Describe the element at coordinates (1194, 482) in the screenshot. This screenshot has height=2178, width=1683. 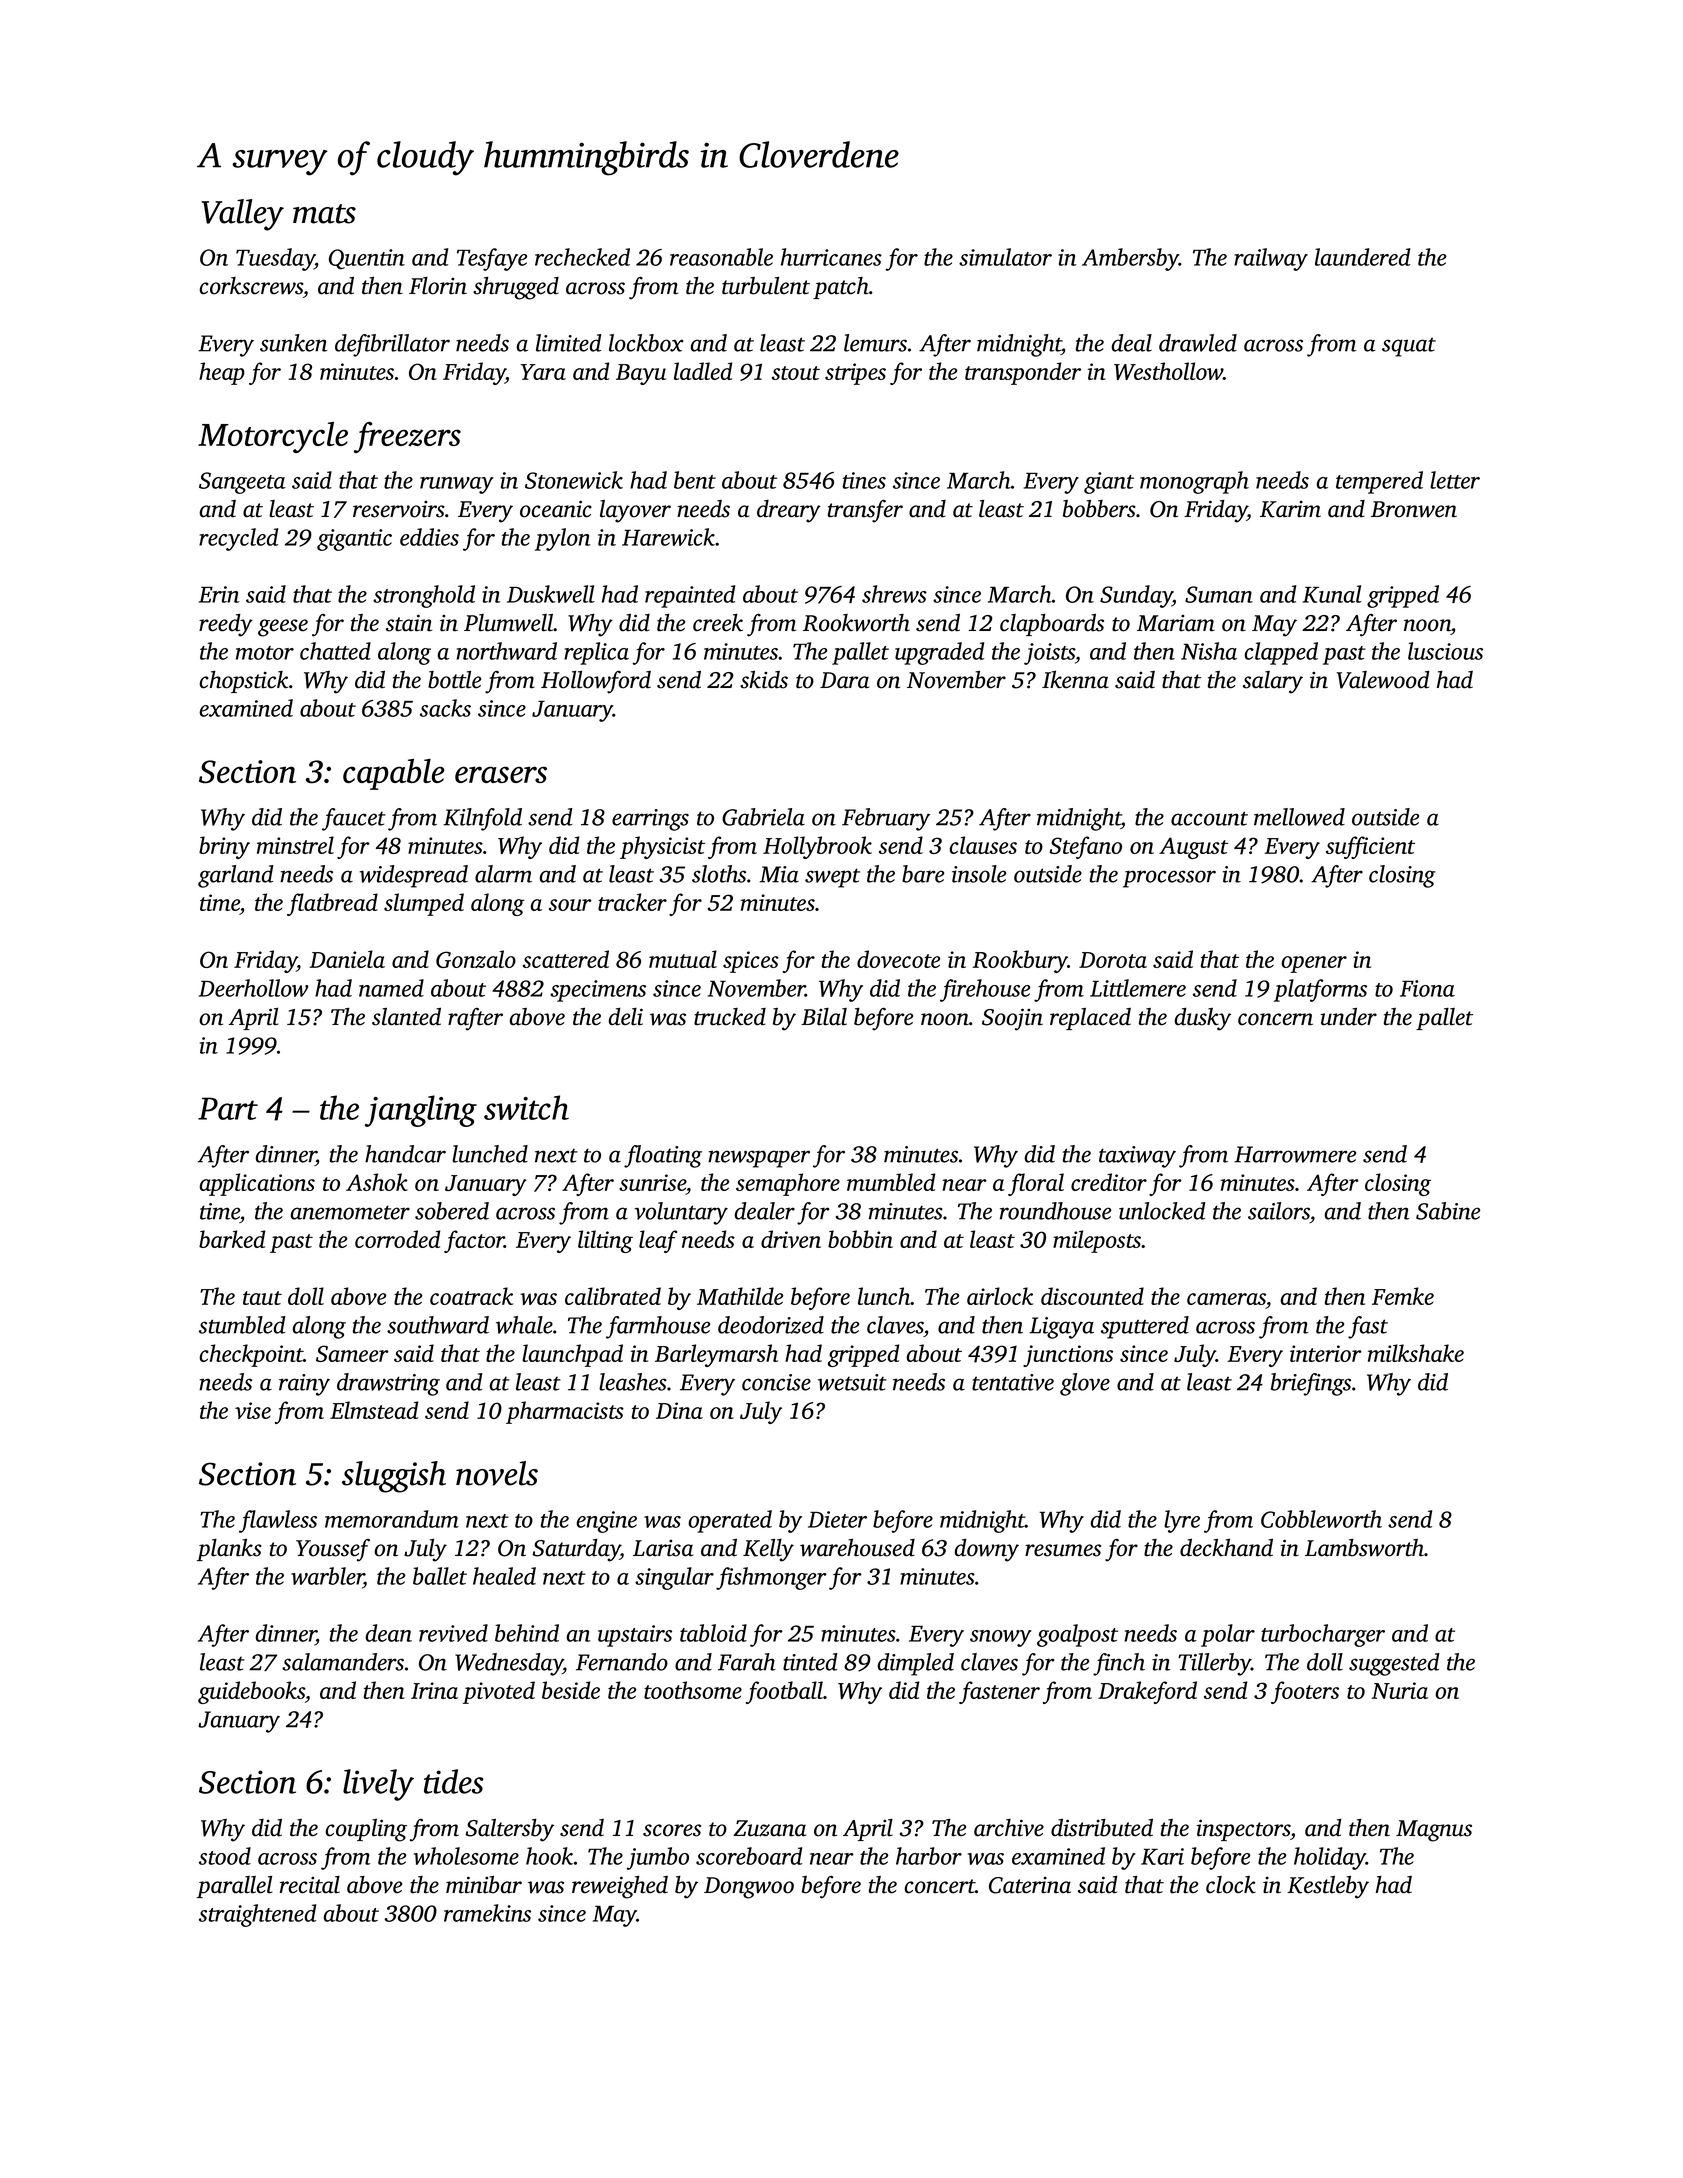
I see `monograph` at that location.
